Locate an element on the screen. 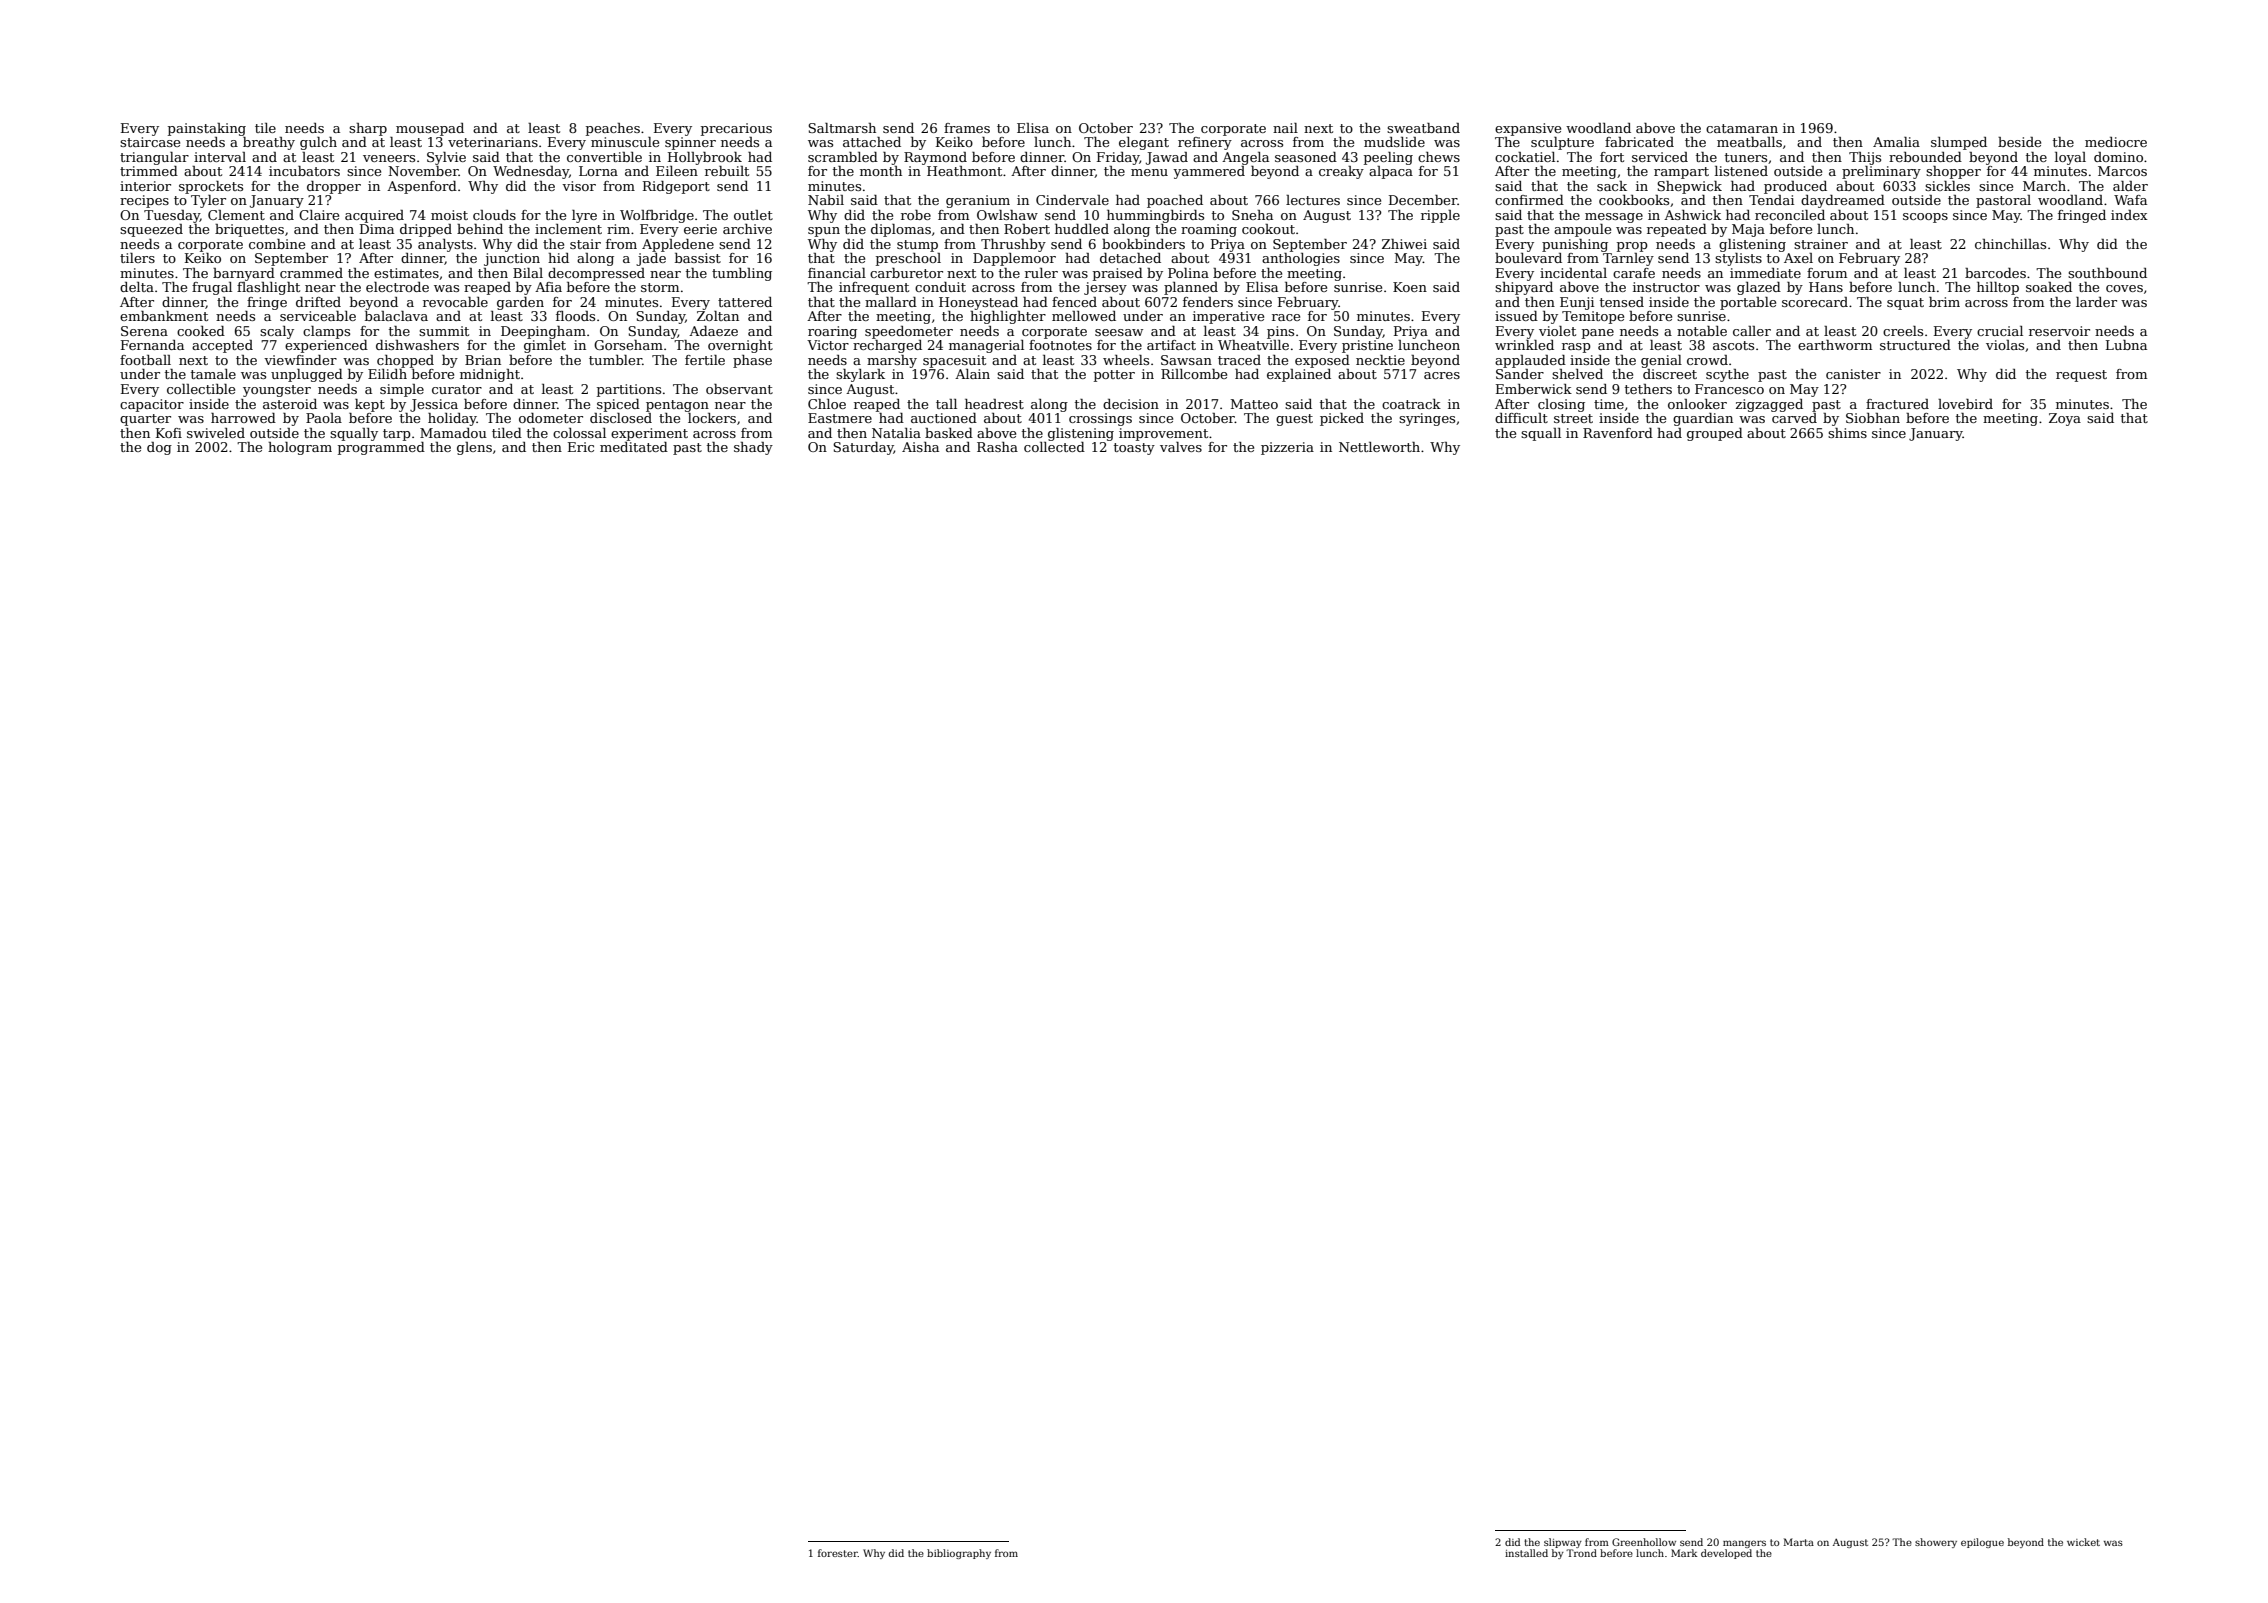 The height and width of the screenshot is (1603, 2268). pizzeria is located at coordinates (1287, 448).
